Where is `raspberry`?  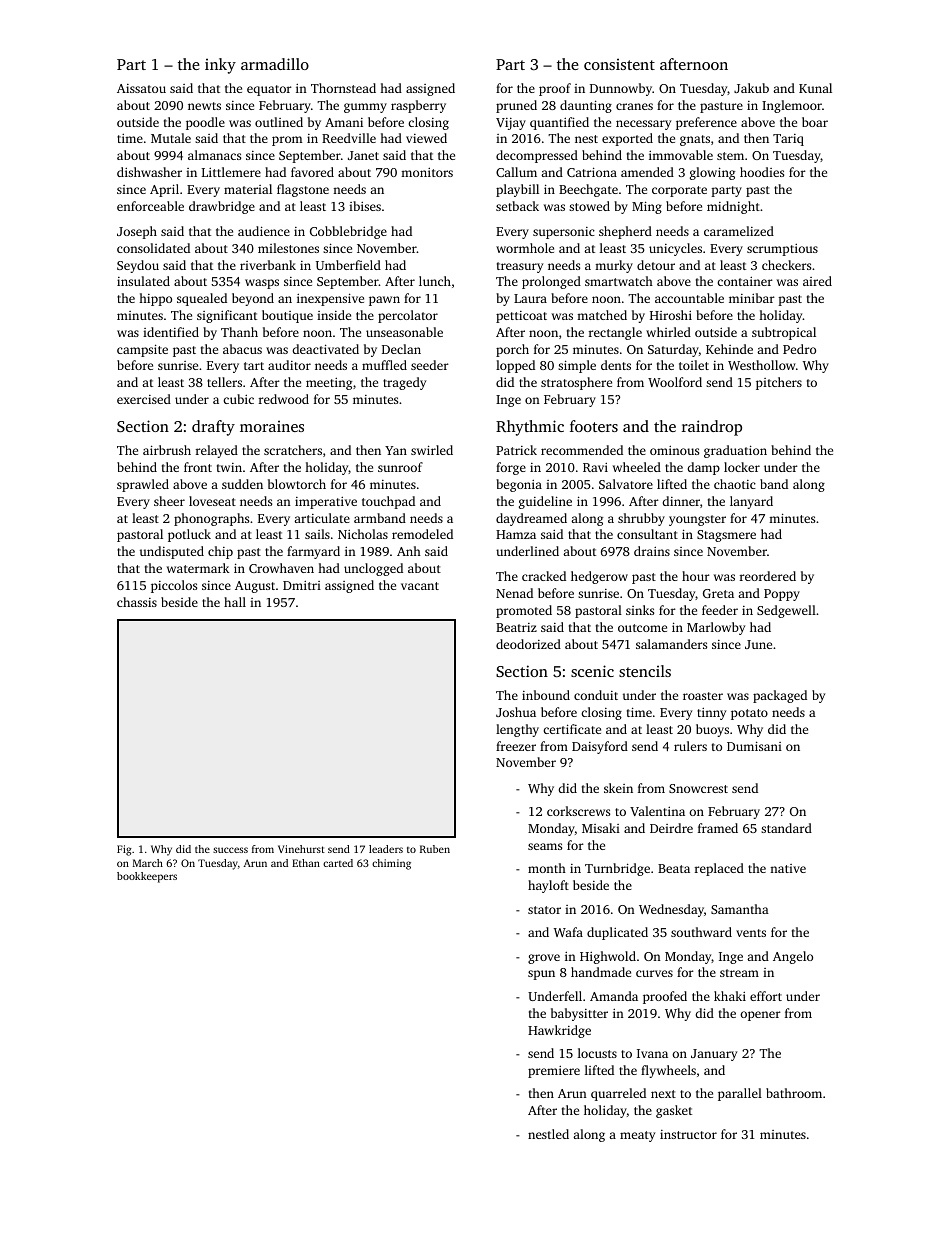
raspberry is located at coordinates (418, 106).
